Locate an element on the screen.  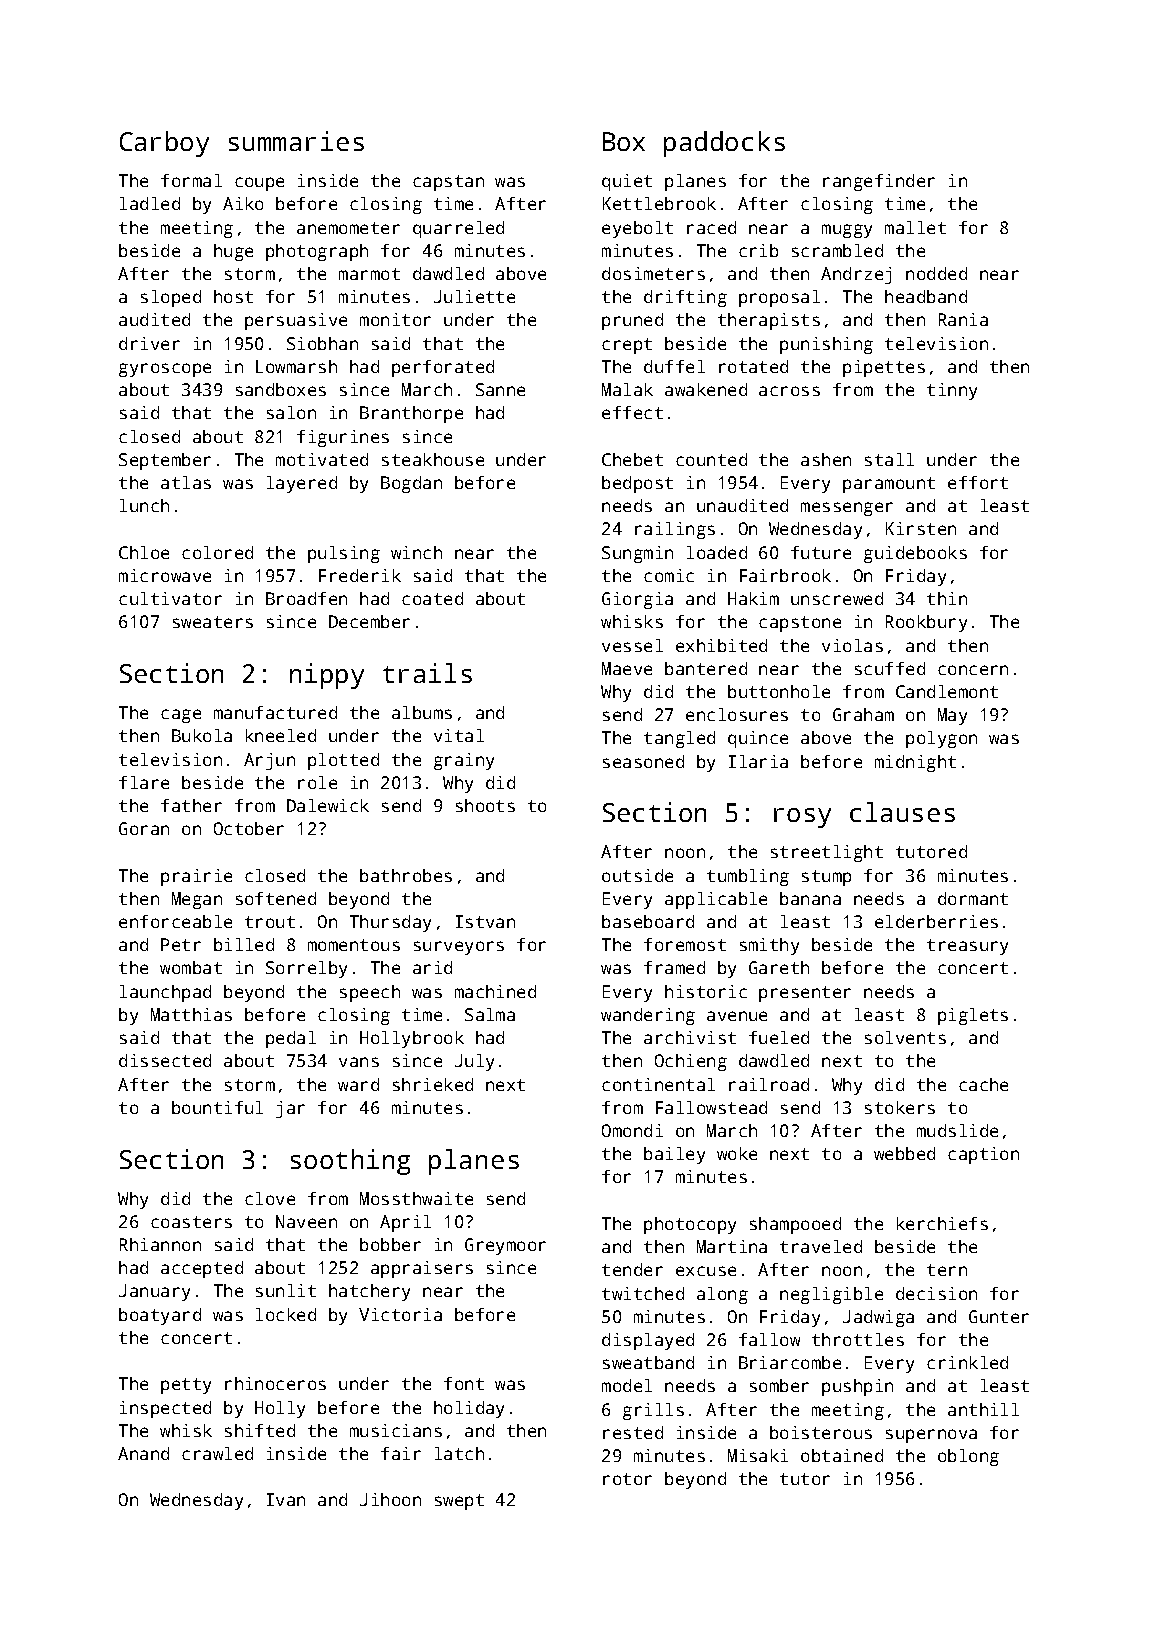
rotor is located at coordinates (627, 1479).
